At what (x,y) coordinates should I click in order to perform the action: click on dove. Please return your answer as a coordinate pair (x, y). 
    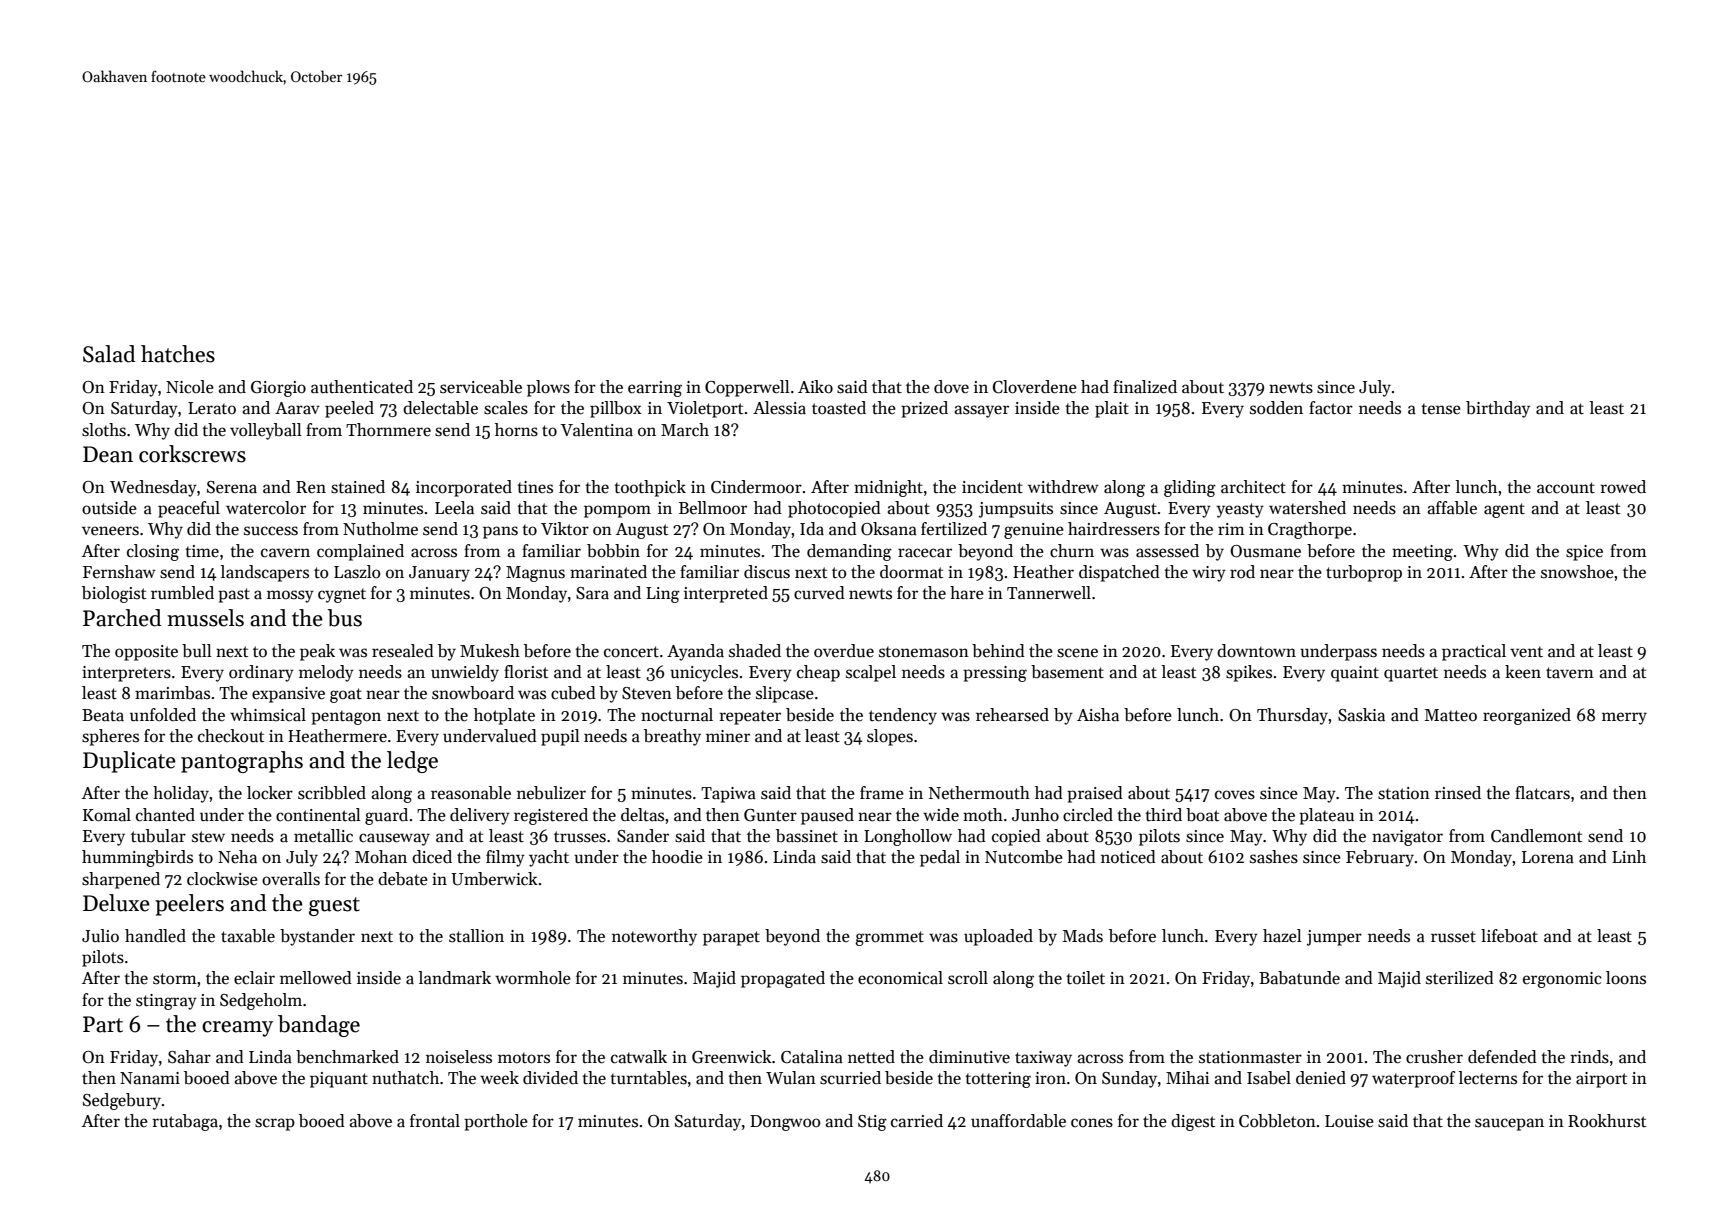
    Looking at the image, I should click on (951, 387).
